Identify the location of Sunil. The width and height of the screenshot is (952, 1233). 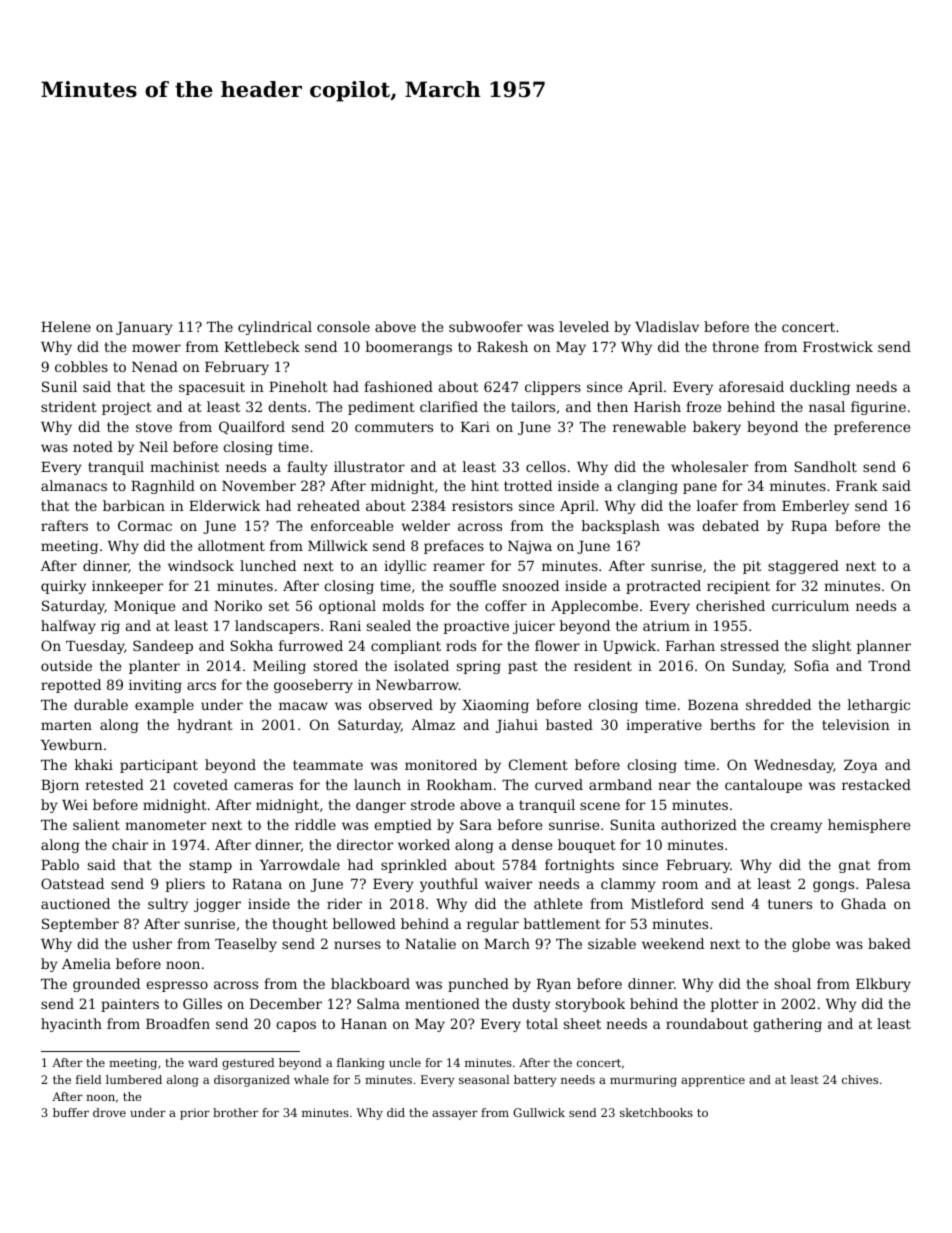
(59, 386).
